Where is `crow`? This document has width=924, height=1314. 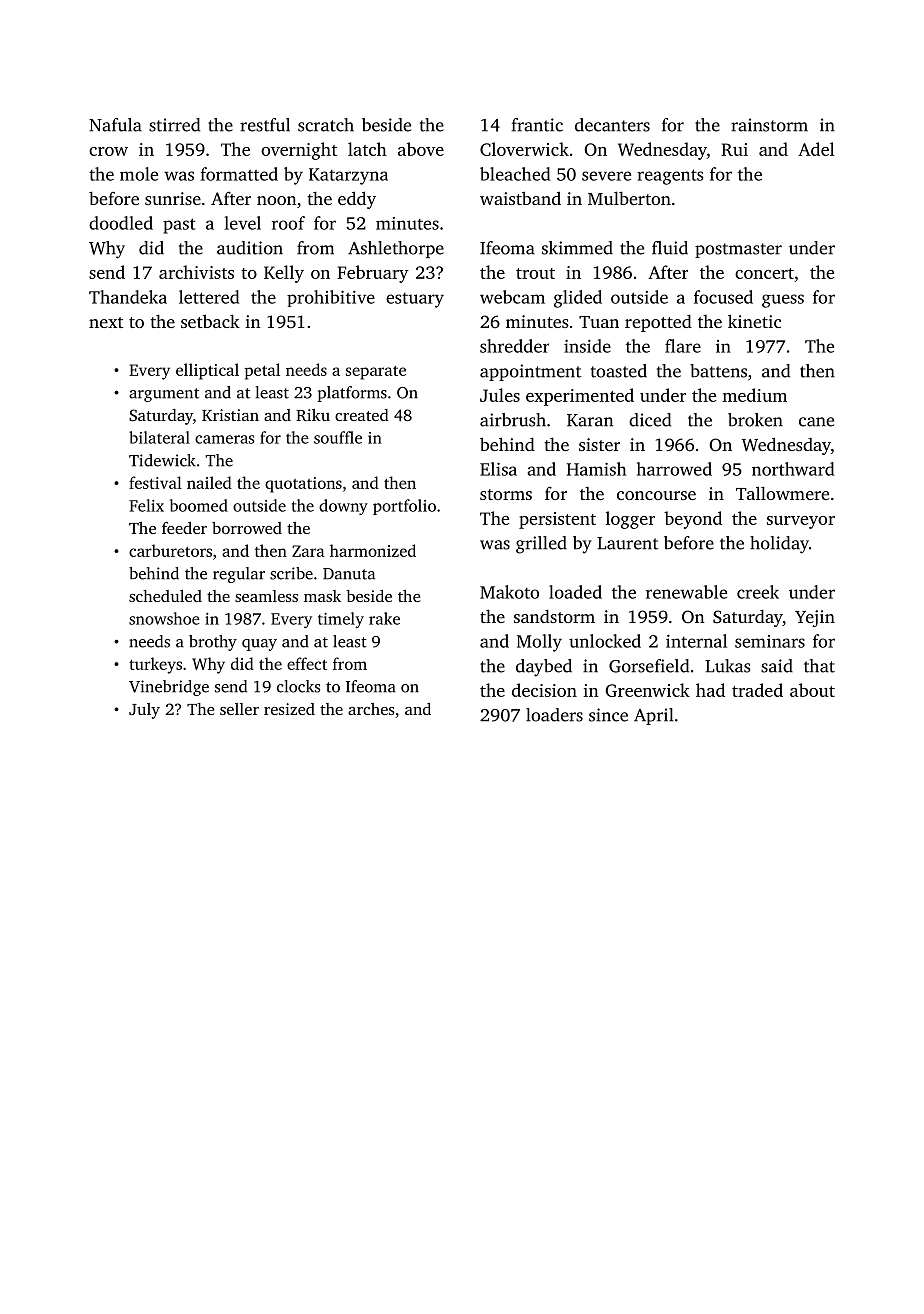 crow is located at coordinates (108, 151).
